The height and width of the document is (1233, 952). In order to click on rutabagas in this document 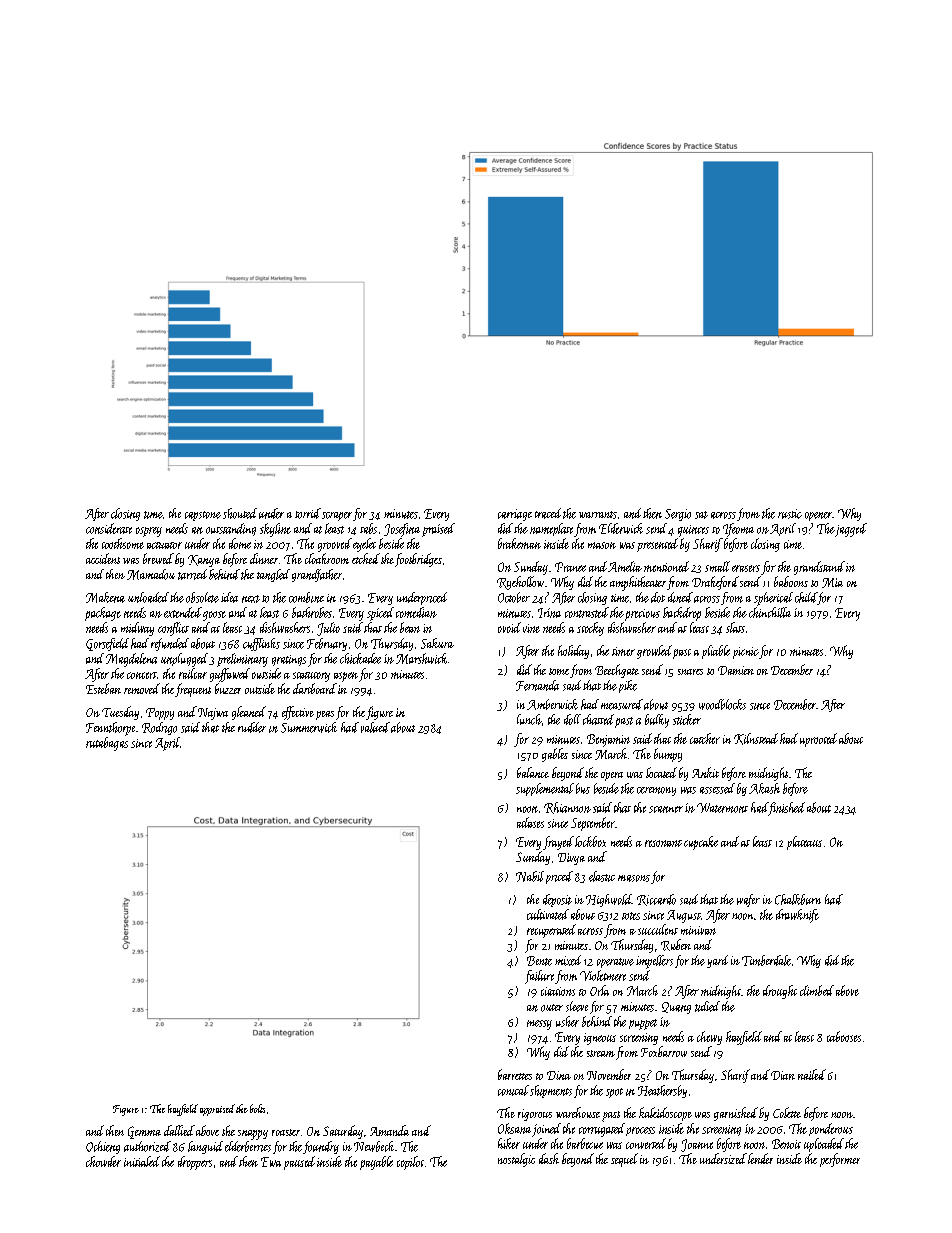, I will do `click(107, 744)`.
